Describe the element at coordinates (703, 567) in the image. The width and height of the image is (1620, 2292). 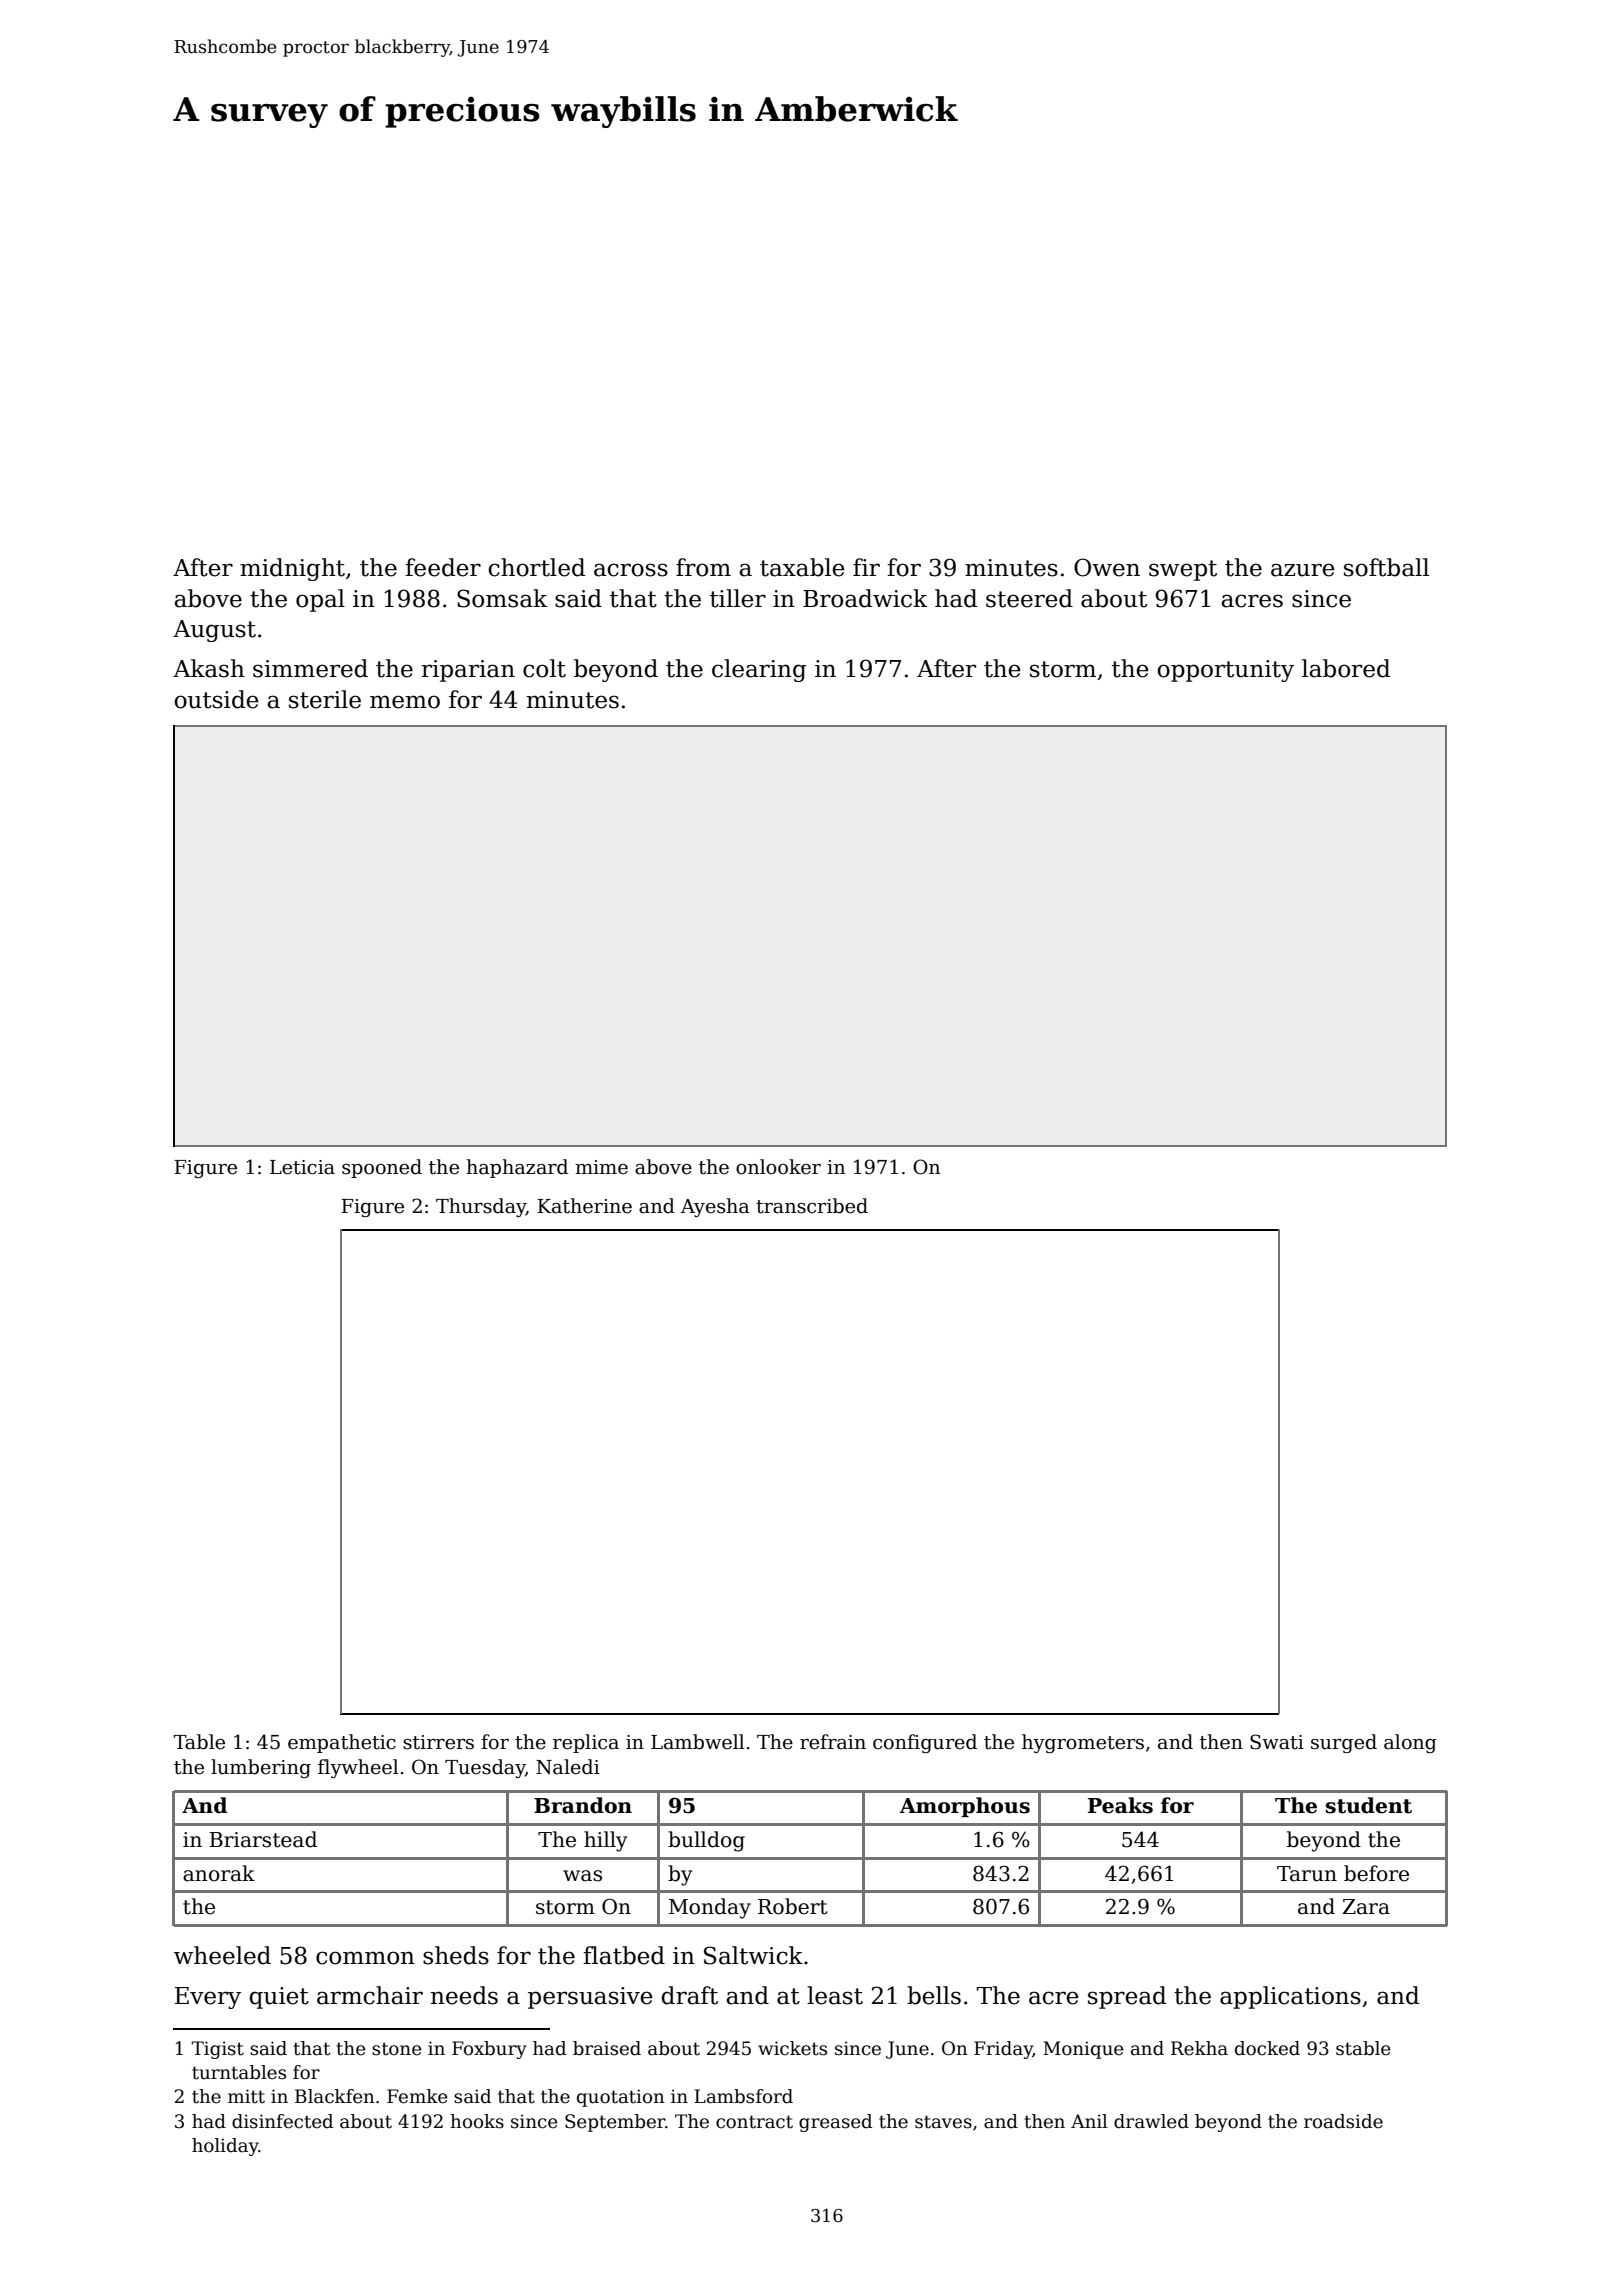
I see `from` at that location.
